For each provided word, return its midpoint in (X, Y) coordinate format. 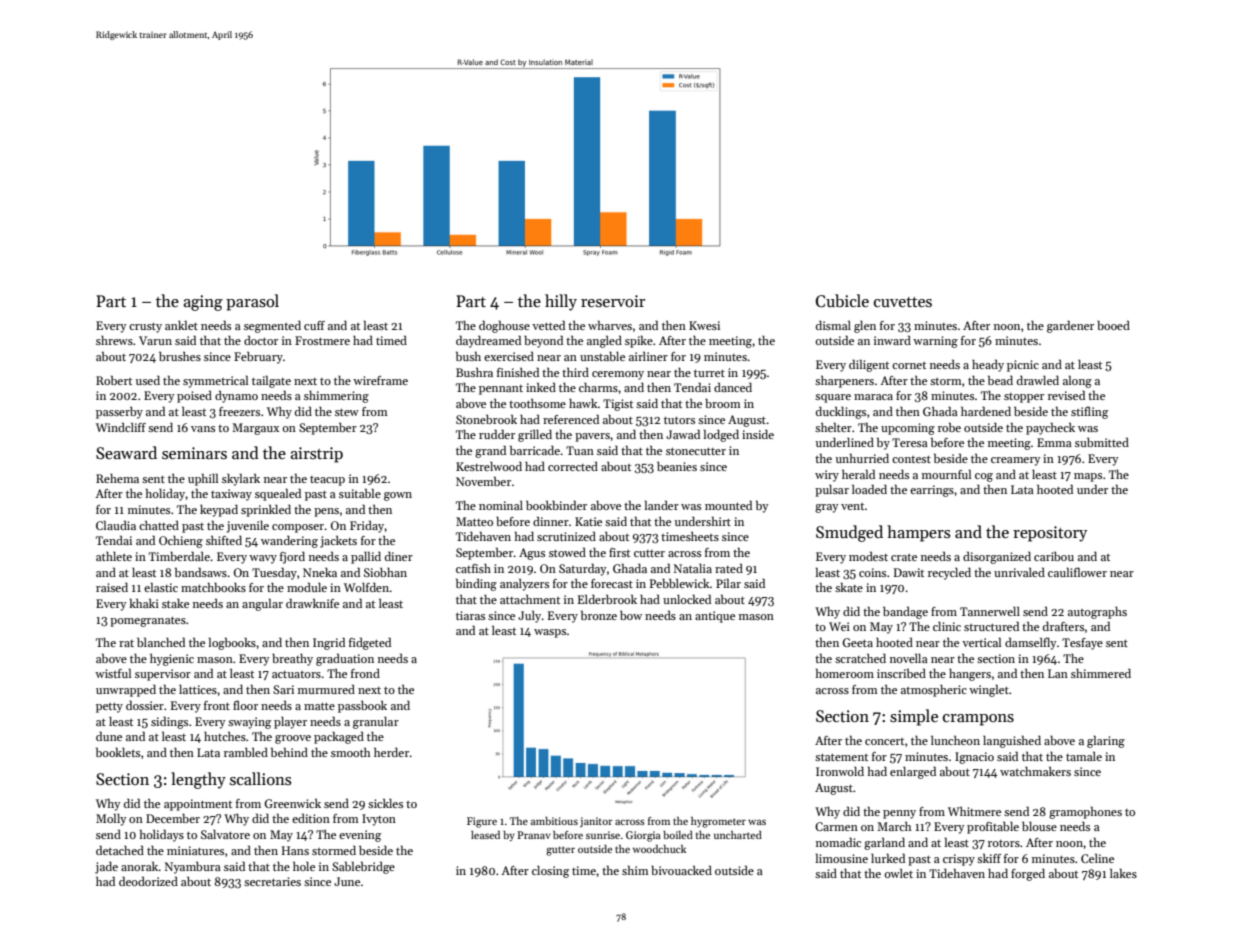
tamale (1084, 756)
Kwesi (704, 325)
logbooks (232, 643)
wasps (550, 633)
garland (884, 843)
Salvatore (225, 834)
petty (109, 707)
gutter (560, 851)
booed (1113, 325)
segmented (272, 327)
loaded (869, 489)
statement (841, 757)
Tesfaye (1082, 644)
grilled (535, 435)
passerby (119, 413)
